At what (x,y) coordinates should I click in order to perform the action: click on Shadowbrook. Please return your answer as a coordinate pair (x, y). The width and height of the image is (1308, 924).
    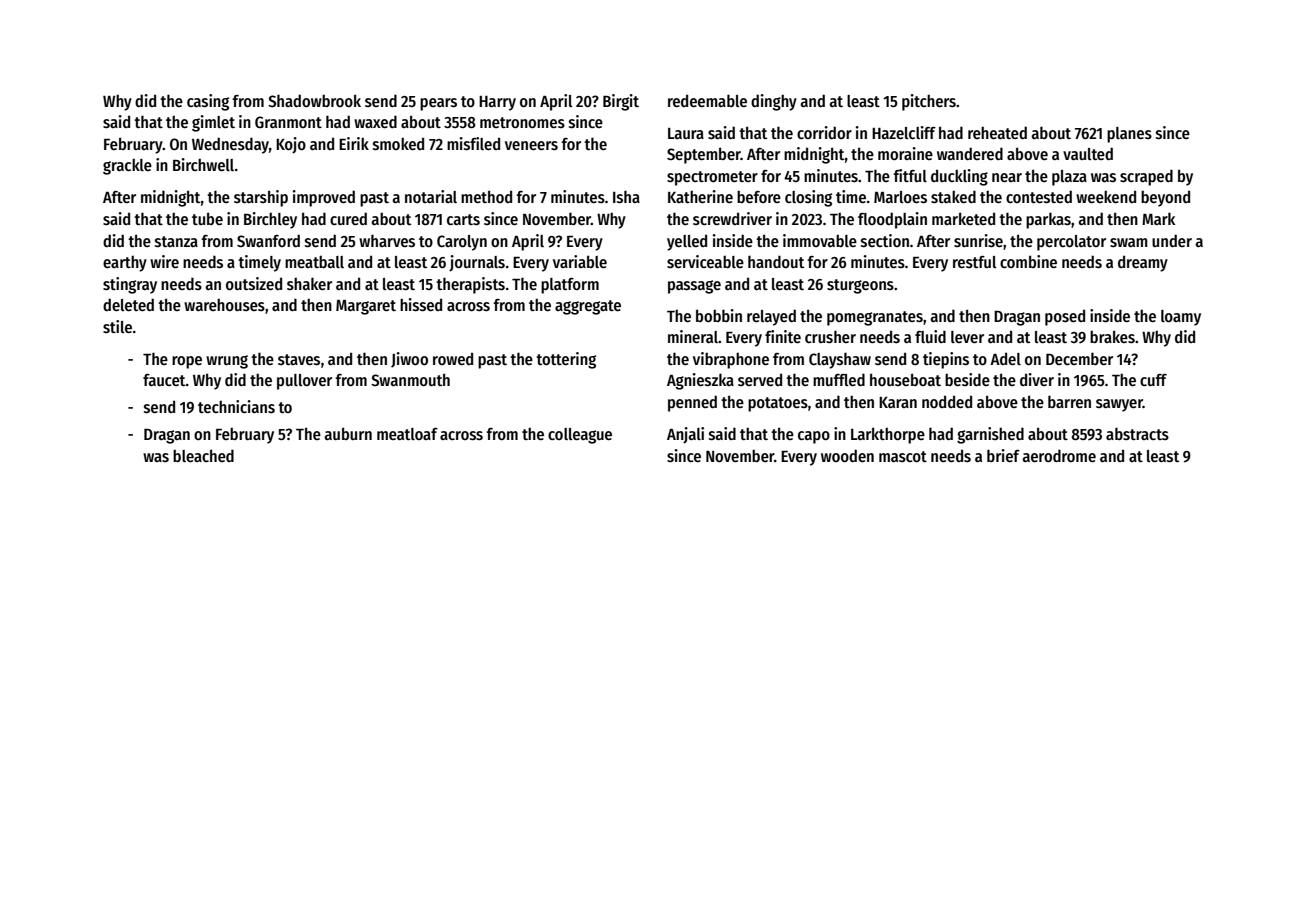
    Looking at the image, I should click on (314, 100).
